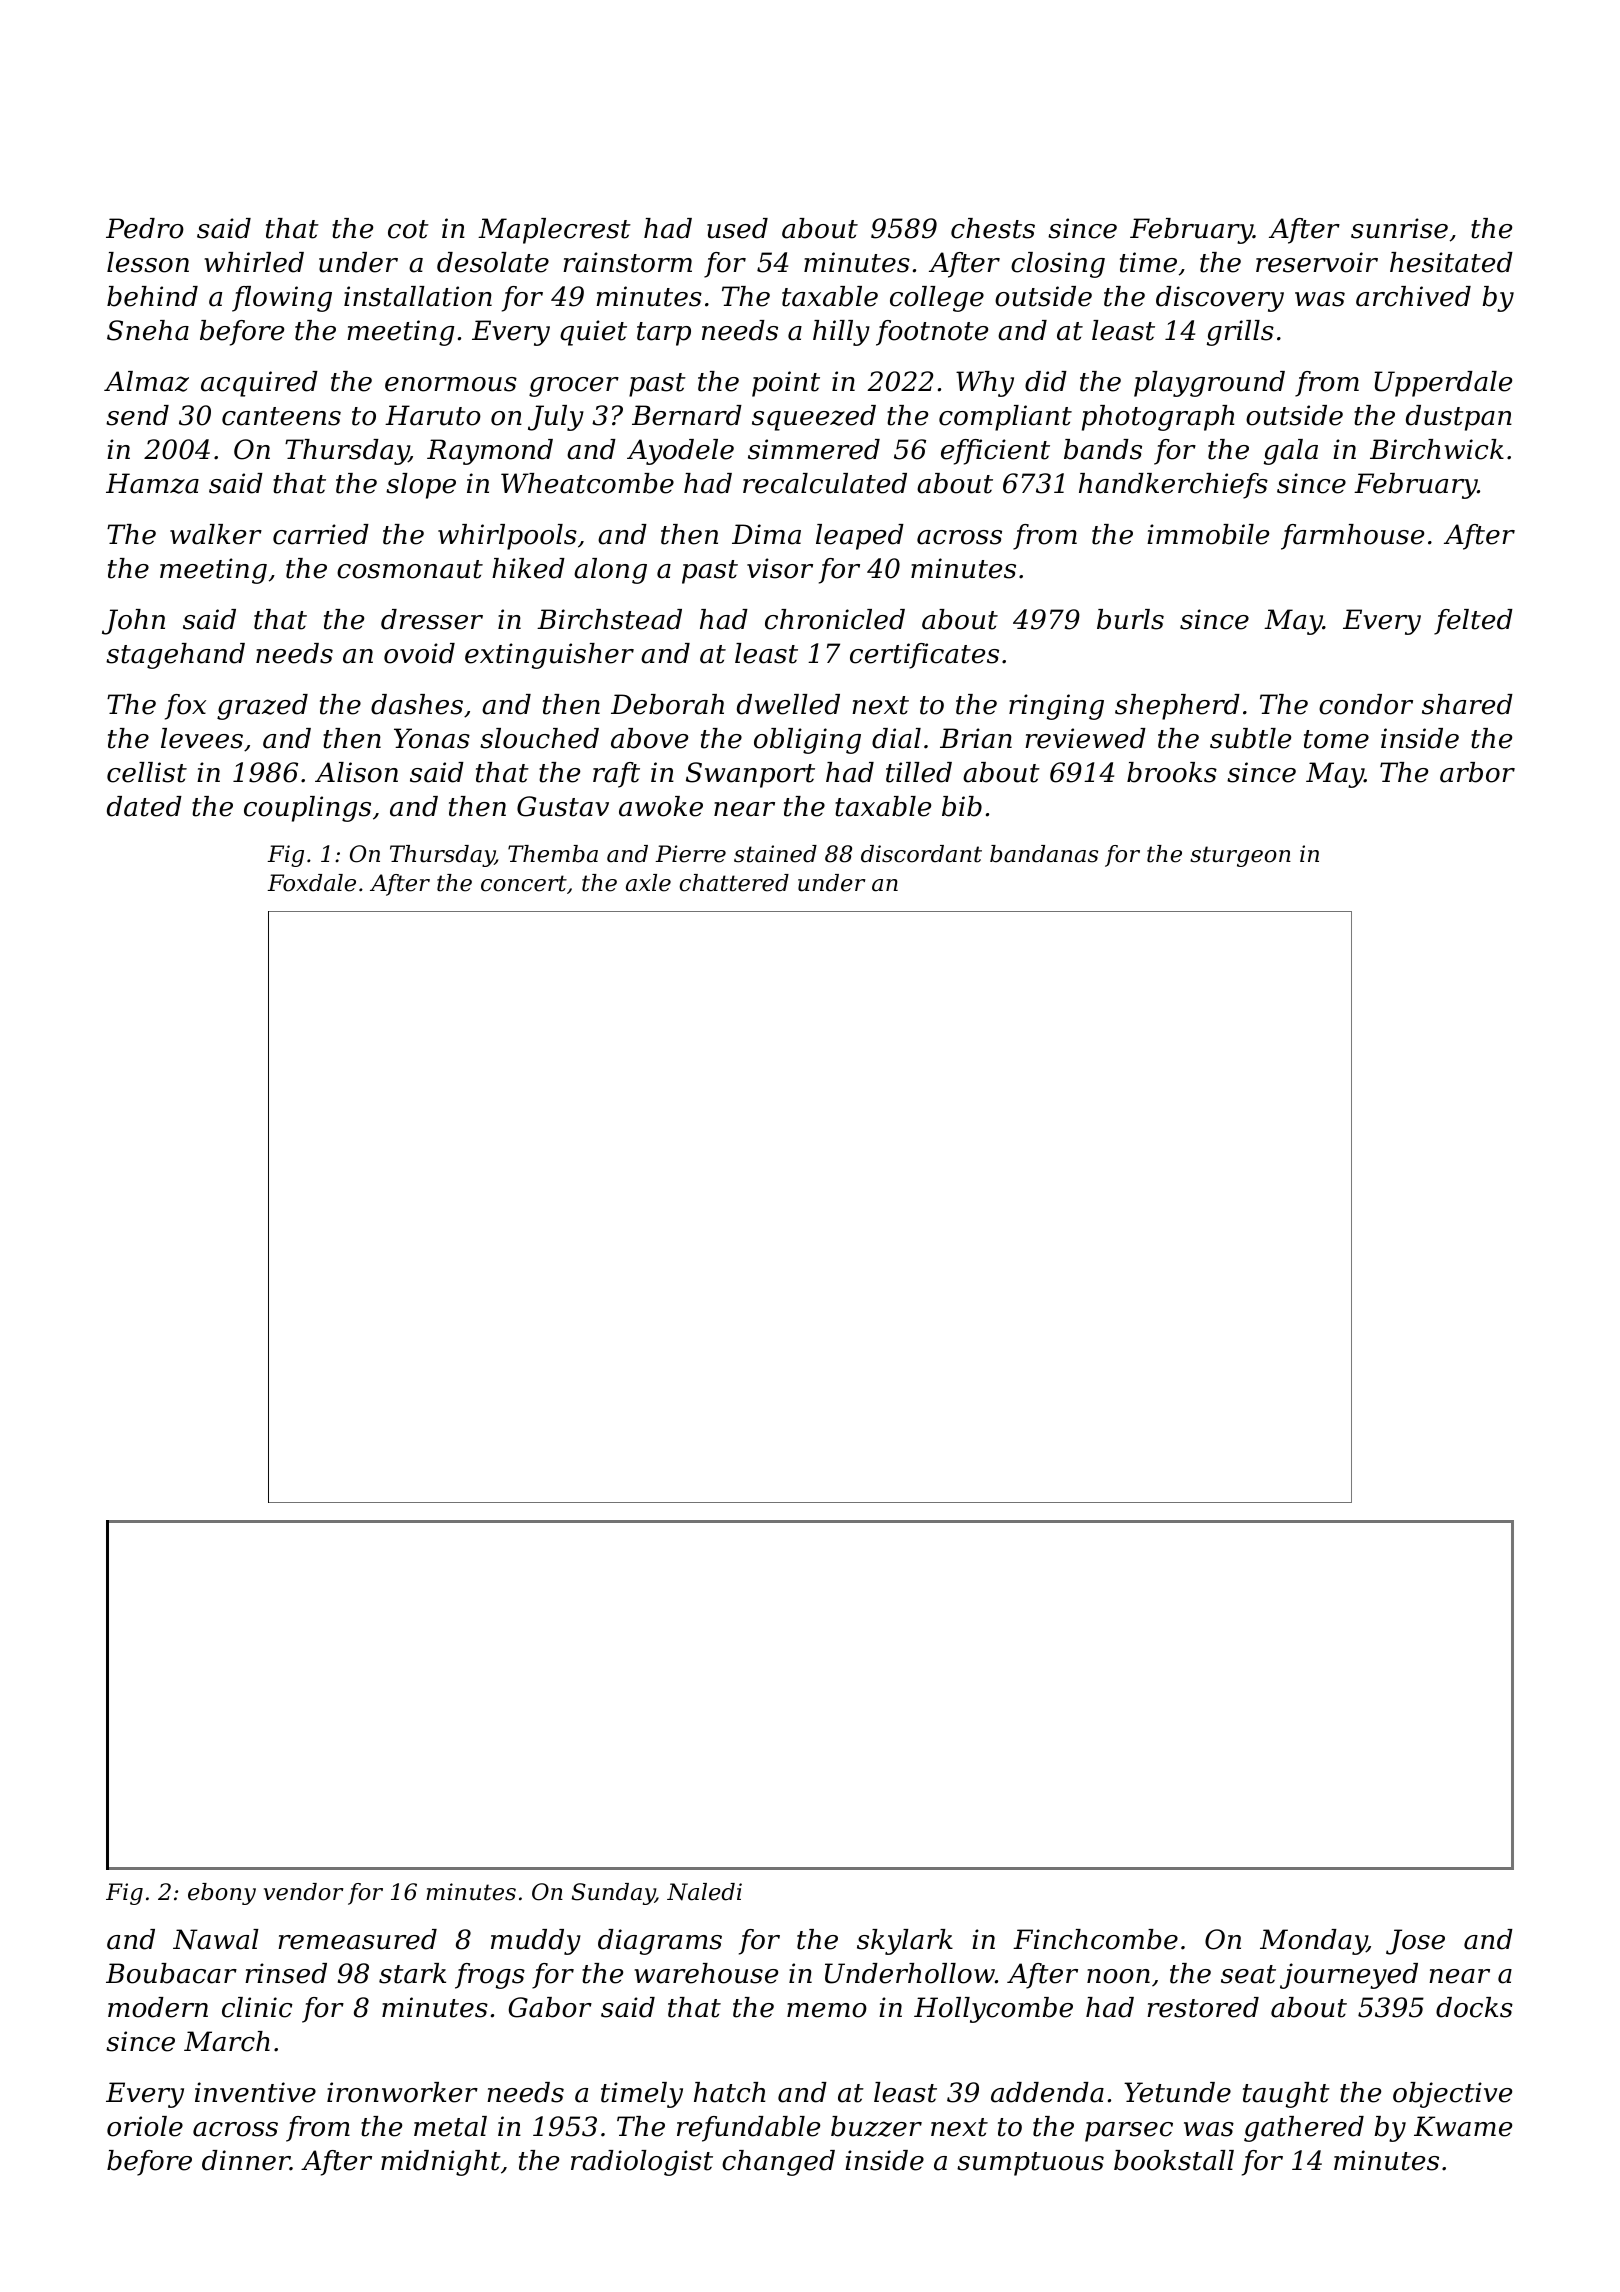  What do you see at coordinates (609, 619) in the screenshot?
I see `Birchstead` at bounding box center [609, 619].
